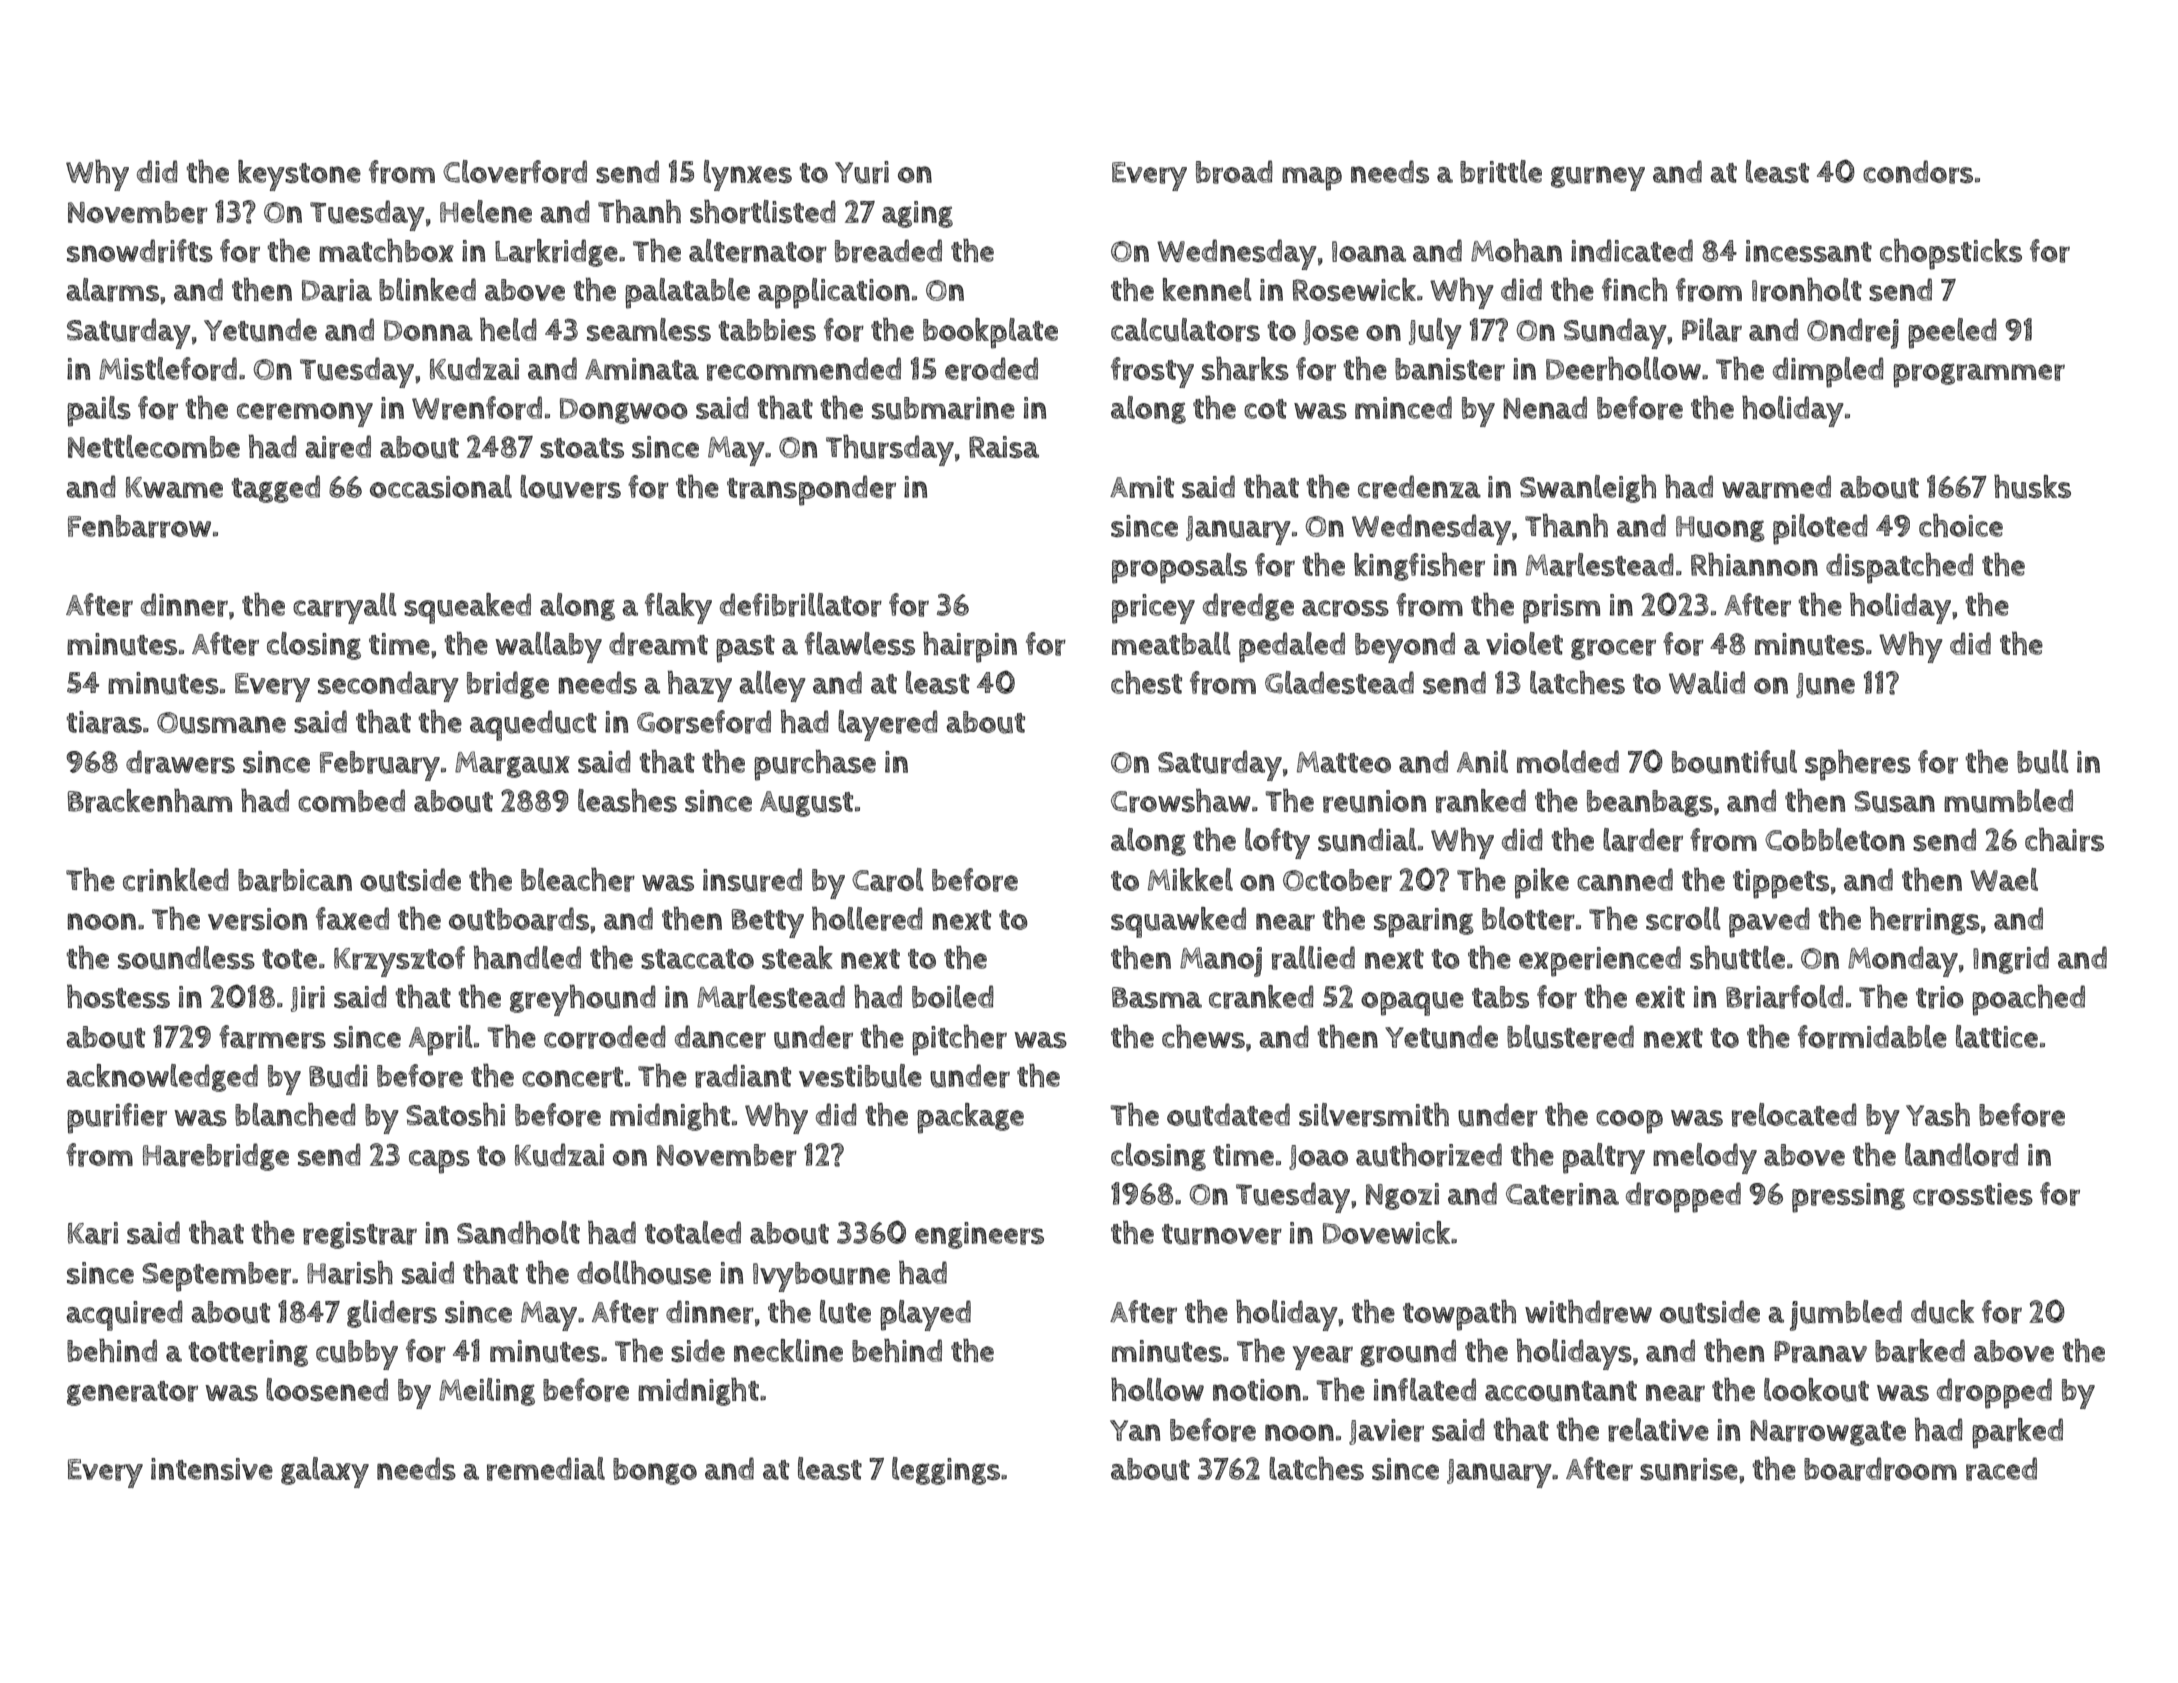  What do you see at coordinates (388, 686) in the document?
I see `secondary` at bounding box center [388, 686].
